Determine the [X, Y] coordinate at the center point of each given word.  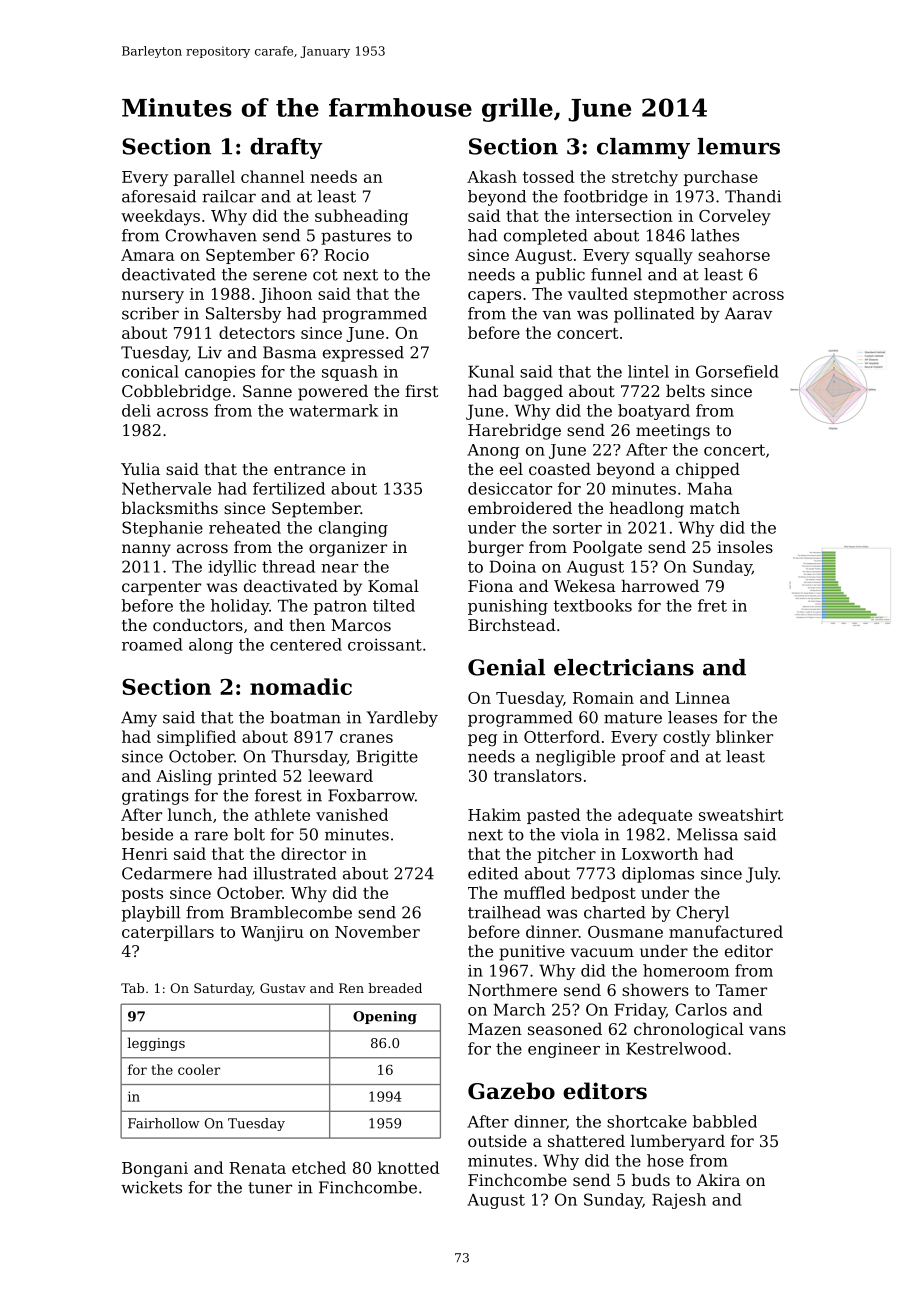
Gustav [283, 988]
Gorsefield [737, 371]
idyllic [232, 568]
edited [493, 873]
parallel [204, 178]
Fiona [490, 586]
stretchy [645, 178]
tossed [548, 176]
